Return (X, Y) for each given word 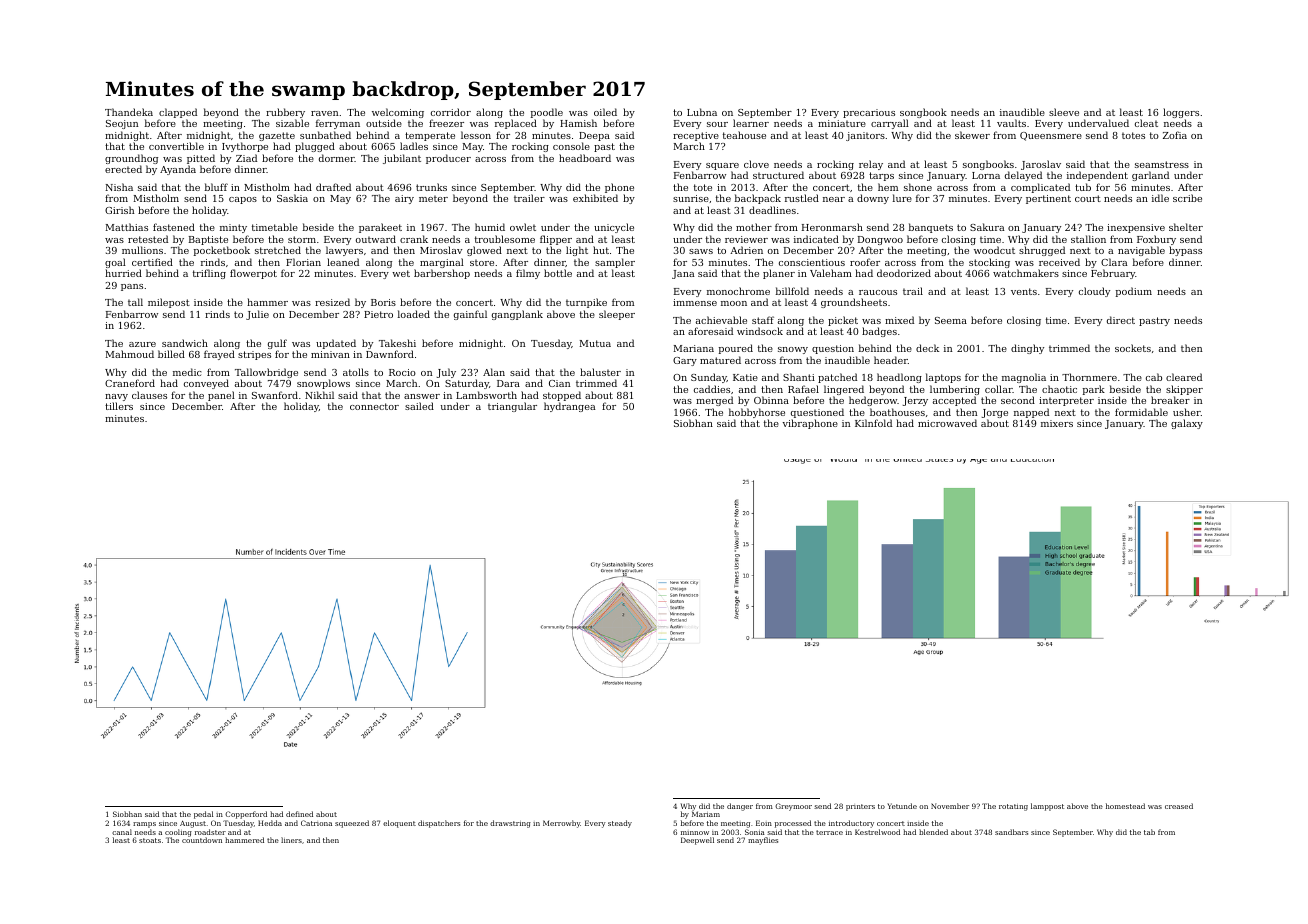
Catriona (316, 823)
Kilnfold (873, 423)
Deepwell (697, 841)
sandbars (1011, 832)
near (834, 199)
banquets (931, 228)
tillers (119, 406)
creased (1179, 806)
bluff (216, 187)
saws (701, 251)
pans (132, 287)
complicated (1040, 188)
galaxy (1187, 424)
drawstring (510, 824)
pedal (203, 815)
